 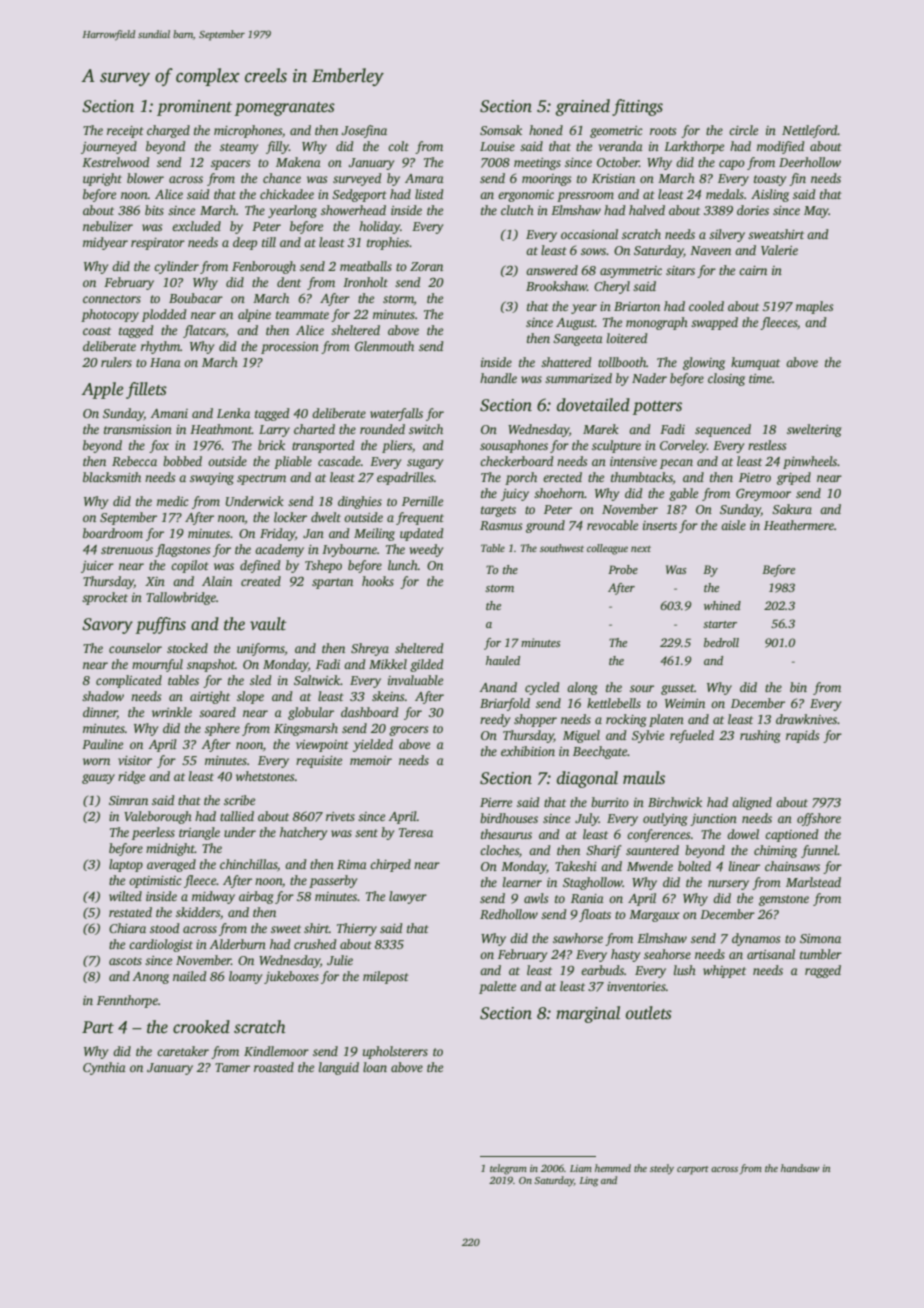 What do you see at coordinates (359, 195) in the document?
I see `Sedgeport` at bounding box center [359, 195].
